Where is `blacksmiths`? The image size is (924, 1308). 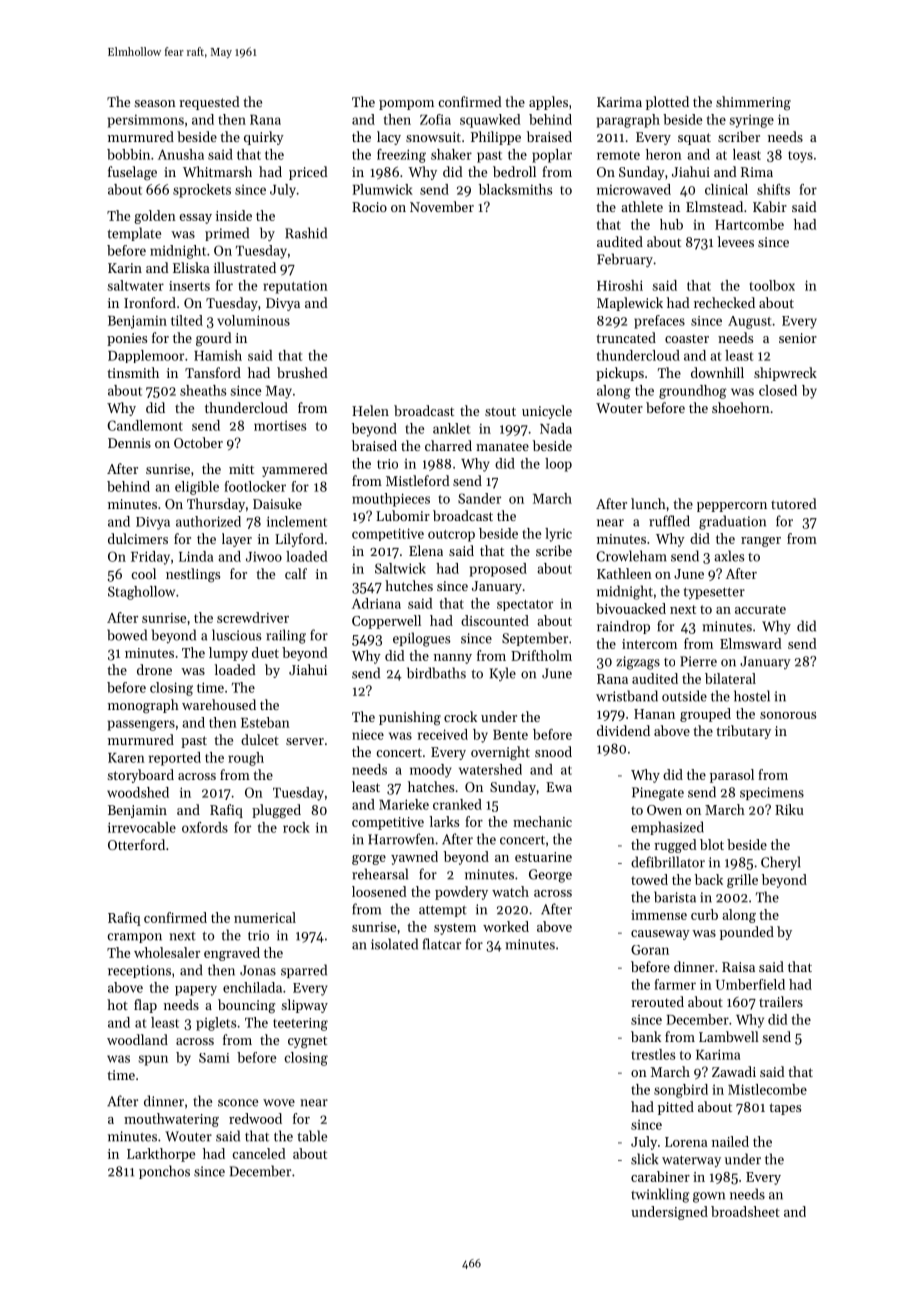
blacksmiths is located at coordinates (516, 189).
